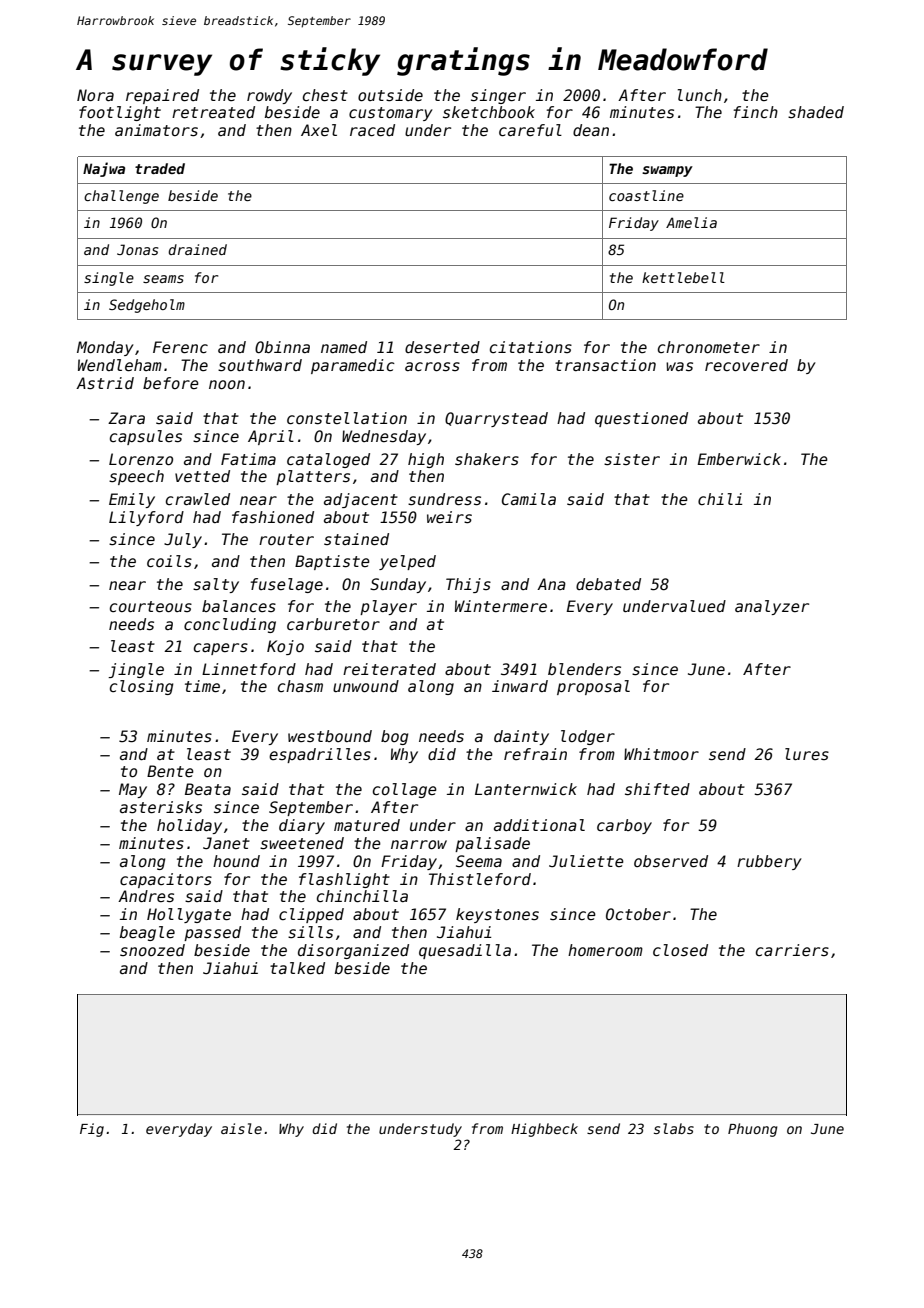 This page has width=924, height=1308. I want to click on raced, so click(372, 130).
